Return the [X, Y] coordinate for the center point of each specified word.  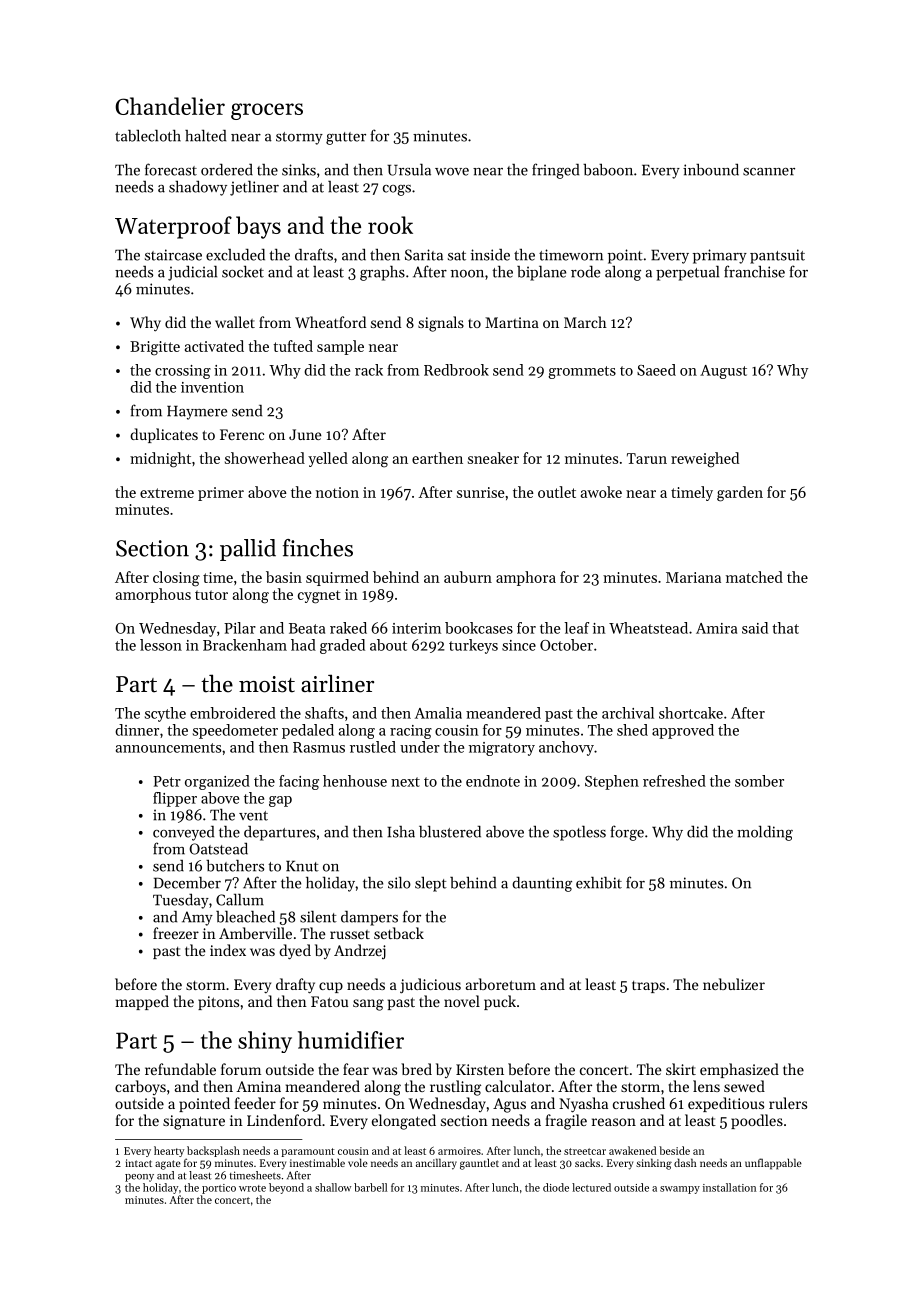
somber [759, 781]
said [755, 628]
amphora [526, 578]
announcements [168, 748]
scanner [769, 172]
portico [219, 1189]
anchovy [566, 748]
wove [452, 172]
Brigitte [155, 348]
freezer [176, 933]
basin [284, 577]
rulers [788, 1103]
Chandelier [170, 106]
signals [441, 324]
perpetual [687, 273]
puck [500, 1002]
